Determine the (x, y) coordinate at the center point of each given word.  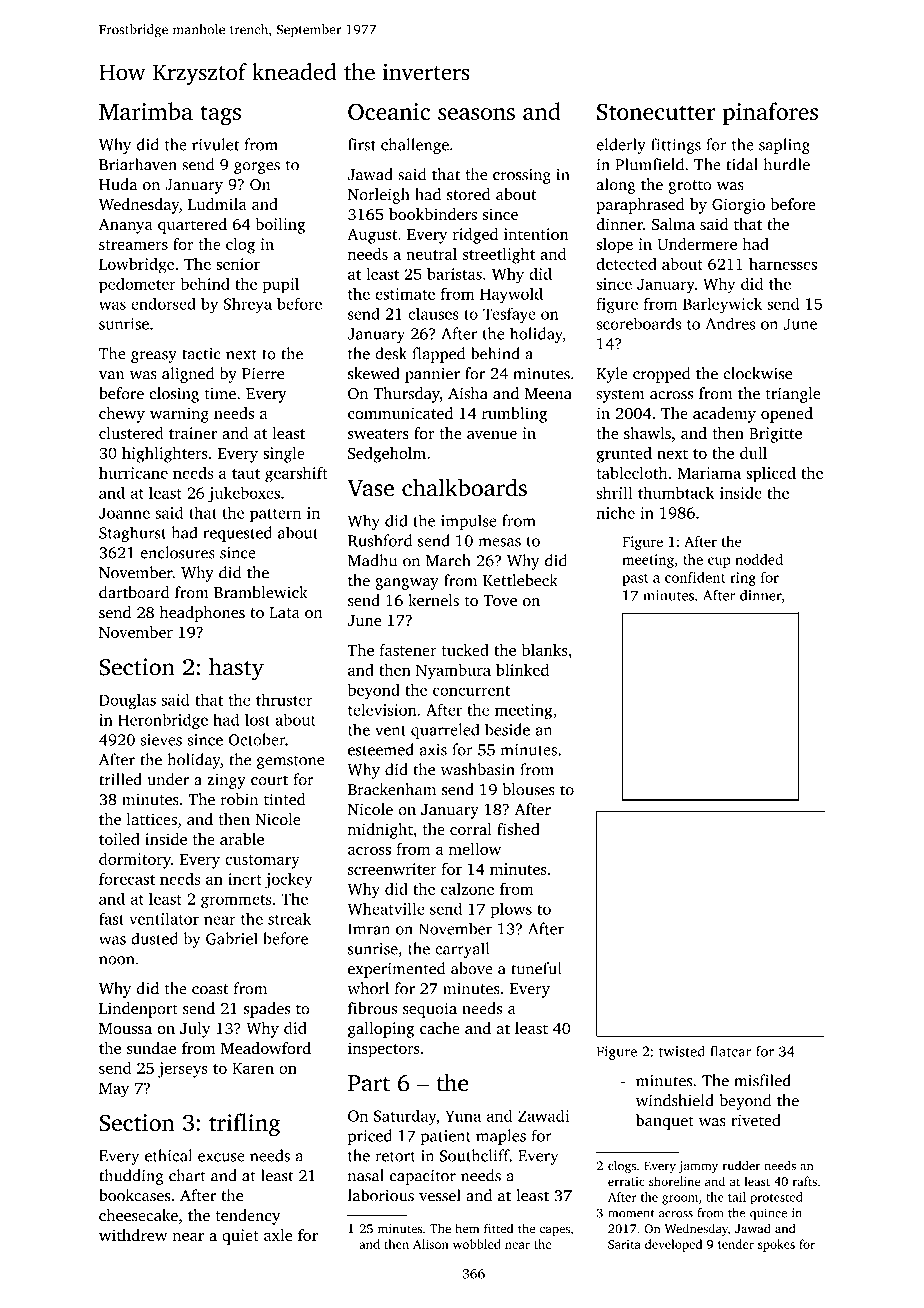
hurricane (133, 473)
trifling (244, 1125)
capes (555, 1231)
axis (433, 750)
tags (220, 115)
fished (518, 829)
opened (787, 415)
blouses (529, 789)
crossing (522, 176)
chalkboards (464, 487)
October (256, 739)
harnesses (783, 264)
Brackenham (392, 789)
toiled (119, 839)
